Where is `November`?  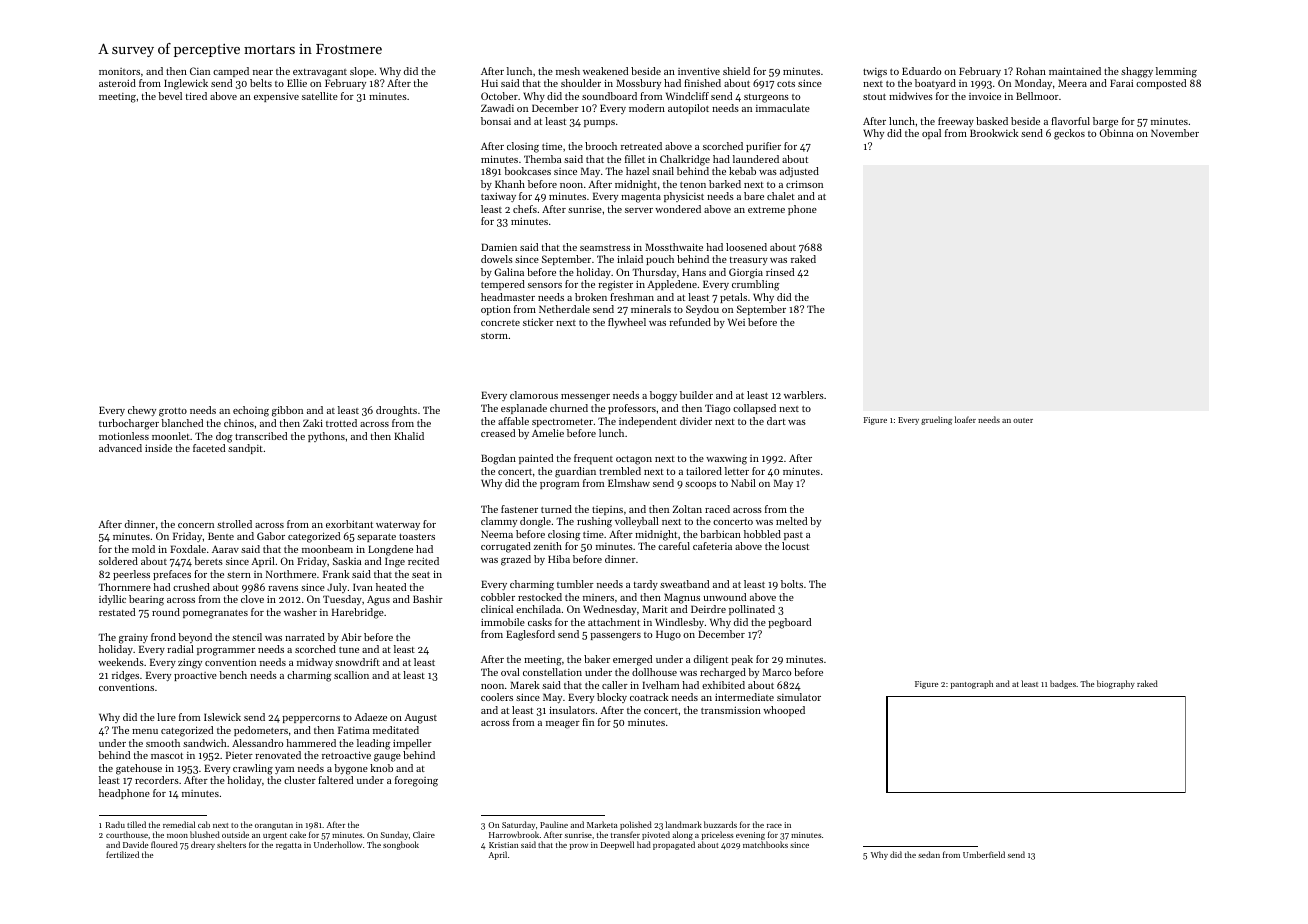
November is located at coordinates (1175, 133).
